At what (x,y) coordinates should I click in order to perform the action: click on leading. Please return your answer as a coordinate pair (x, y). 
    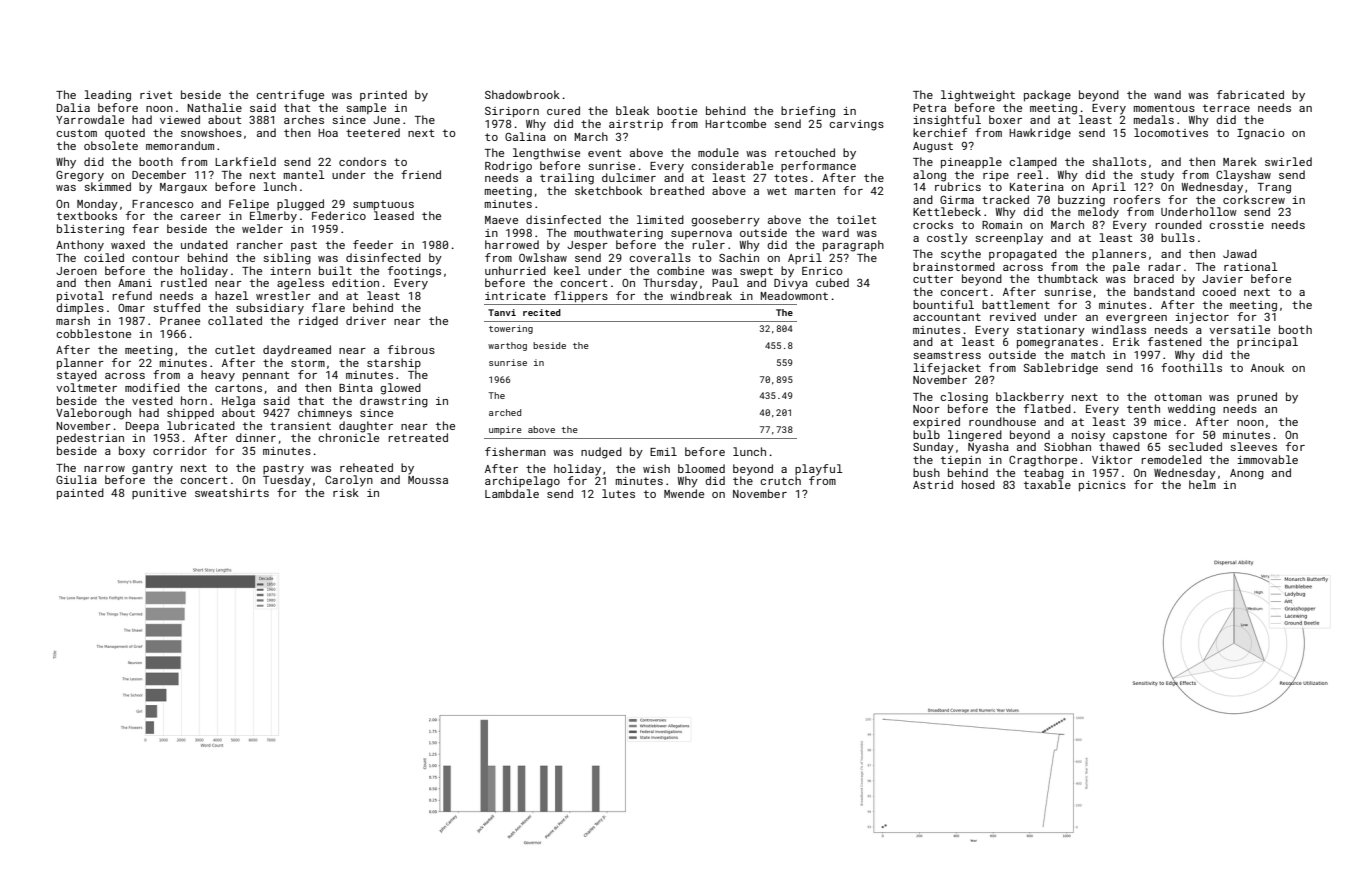
    Looking at the image, I should click on (108, 96).
